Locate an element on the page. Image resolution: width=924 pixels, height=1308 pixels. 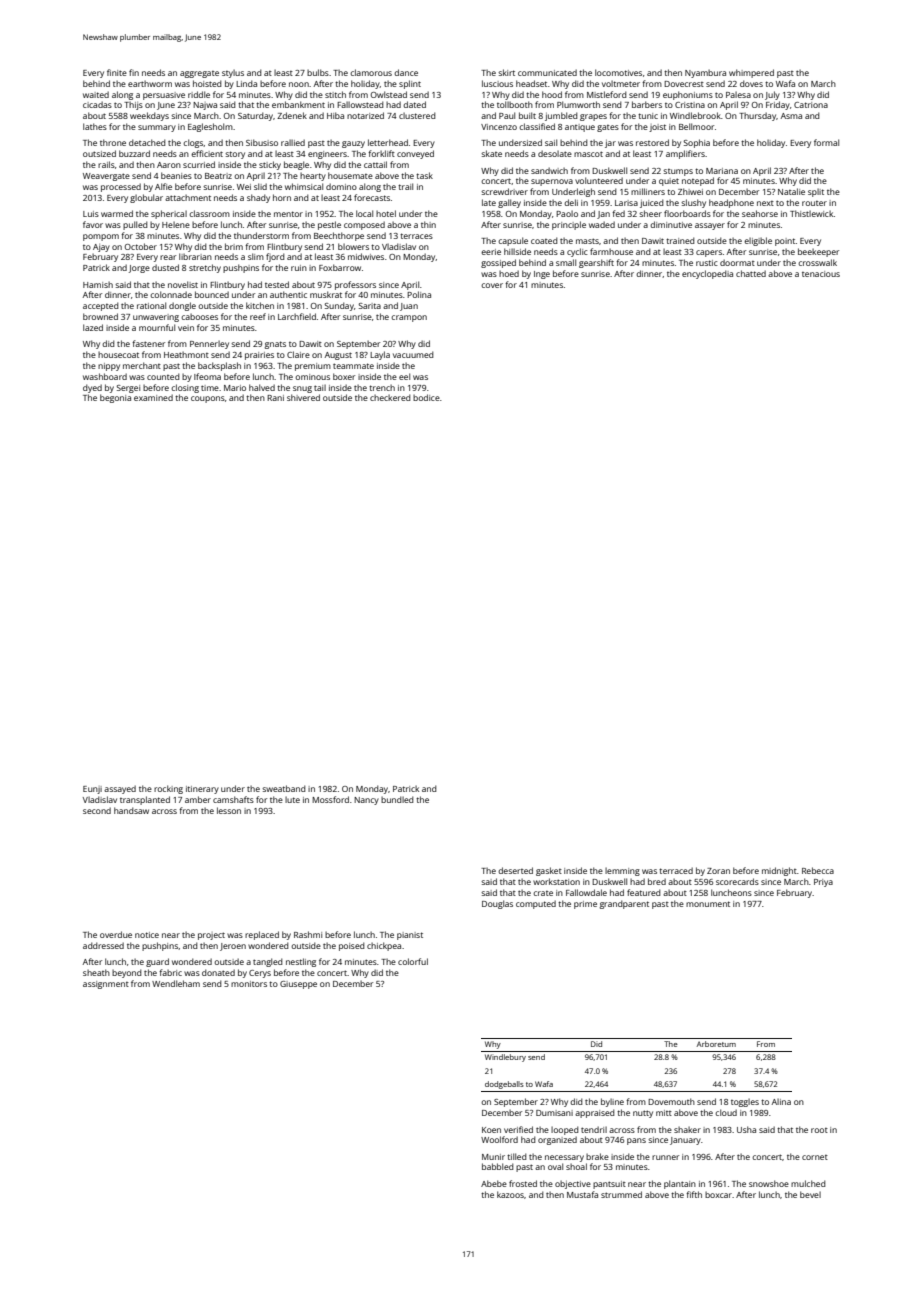
bodice is located at coordinates (426, 397).
